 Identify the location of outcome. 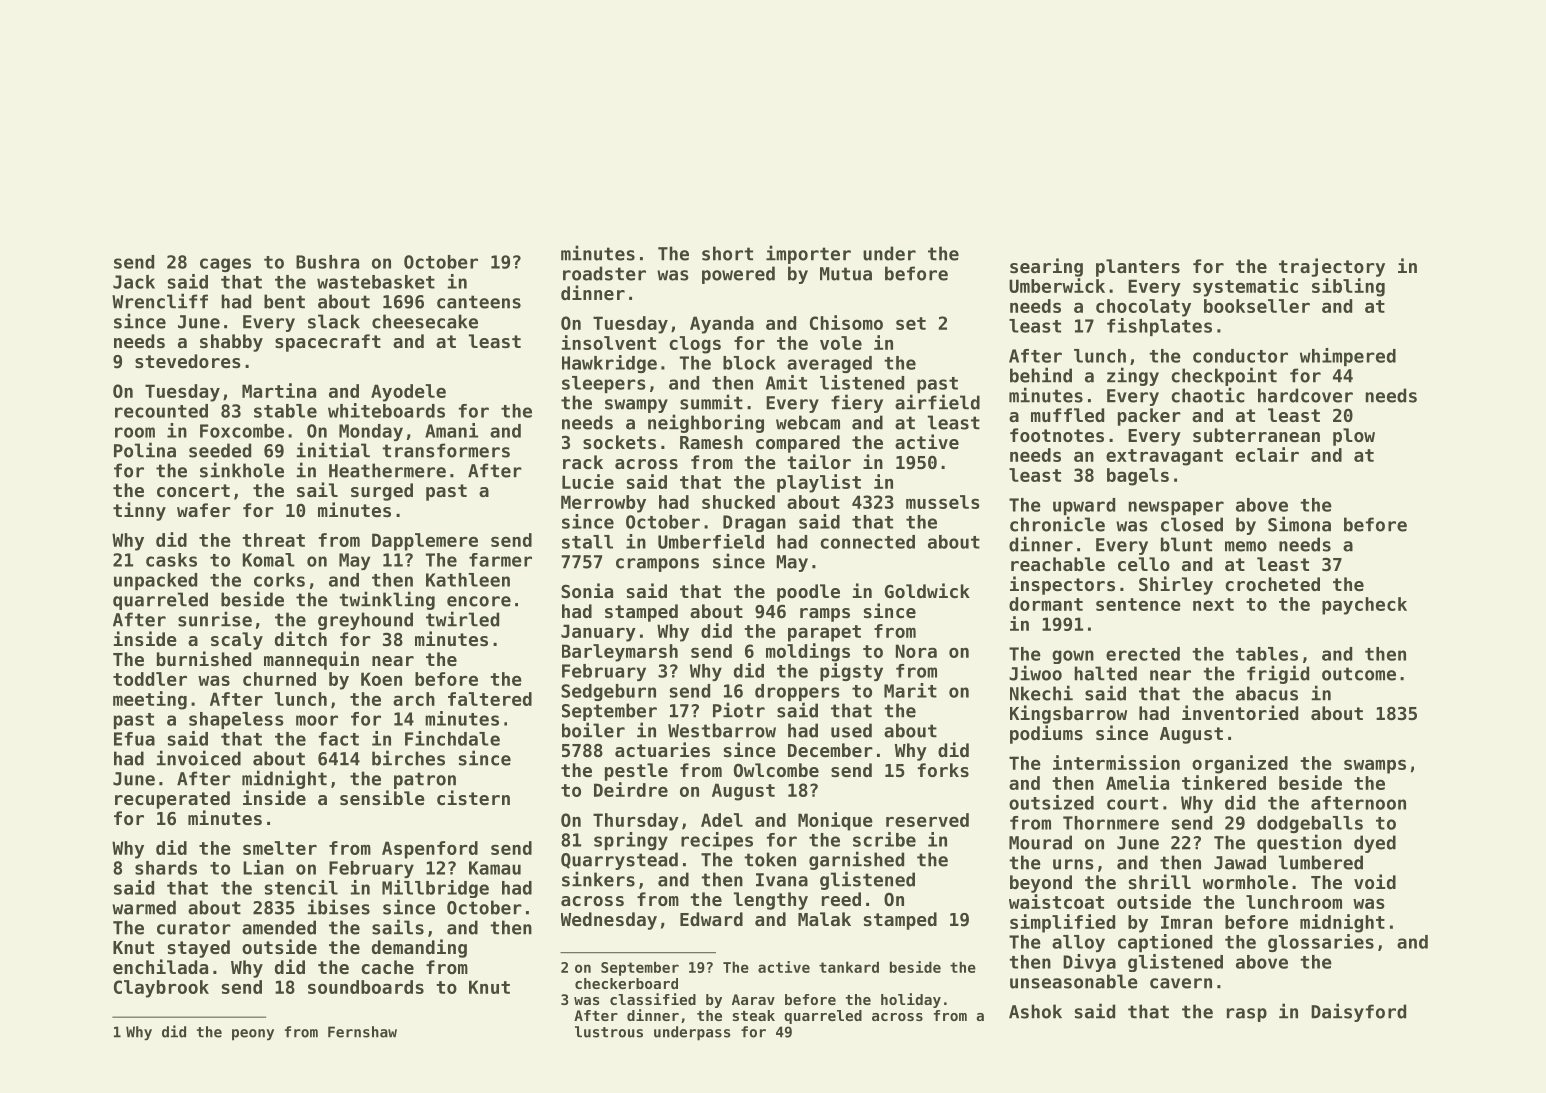
(1359, 674).
